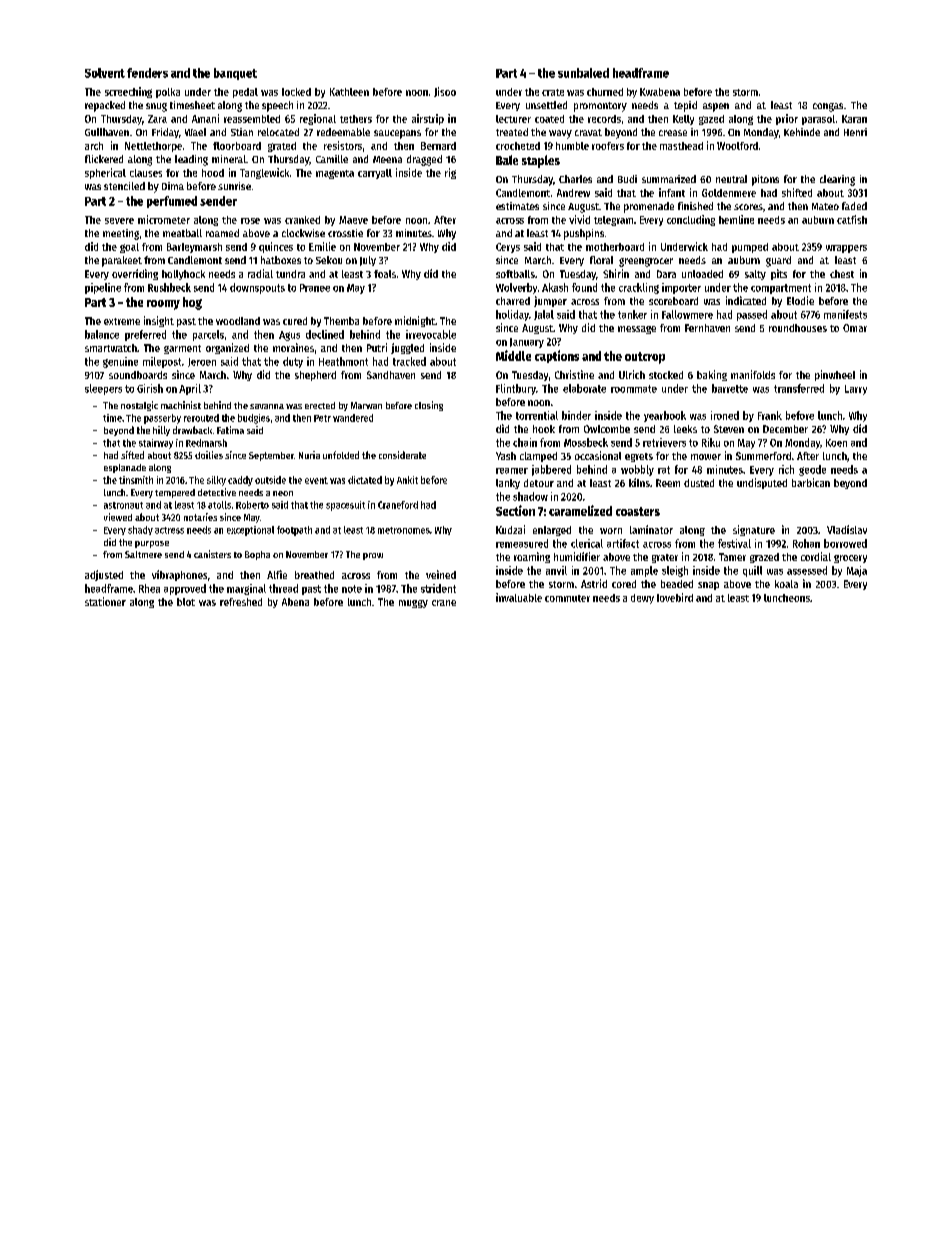  Describe the element at coordinates (642, 599) in the screenshot. I see `dewy` at that location.
